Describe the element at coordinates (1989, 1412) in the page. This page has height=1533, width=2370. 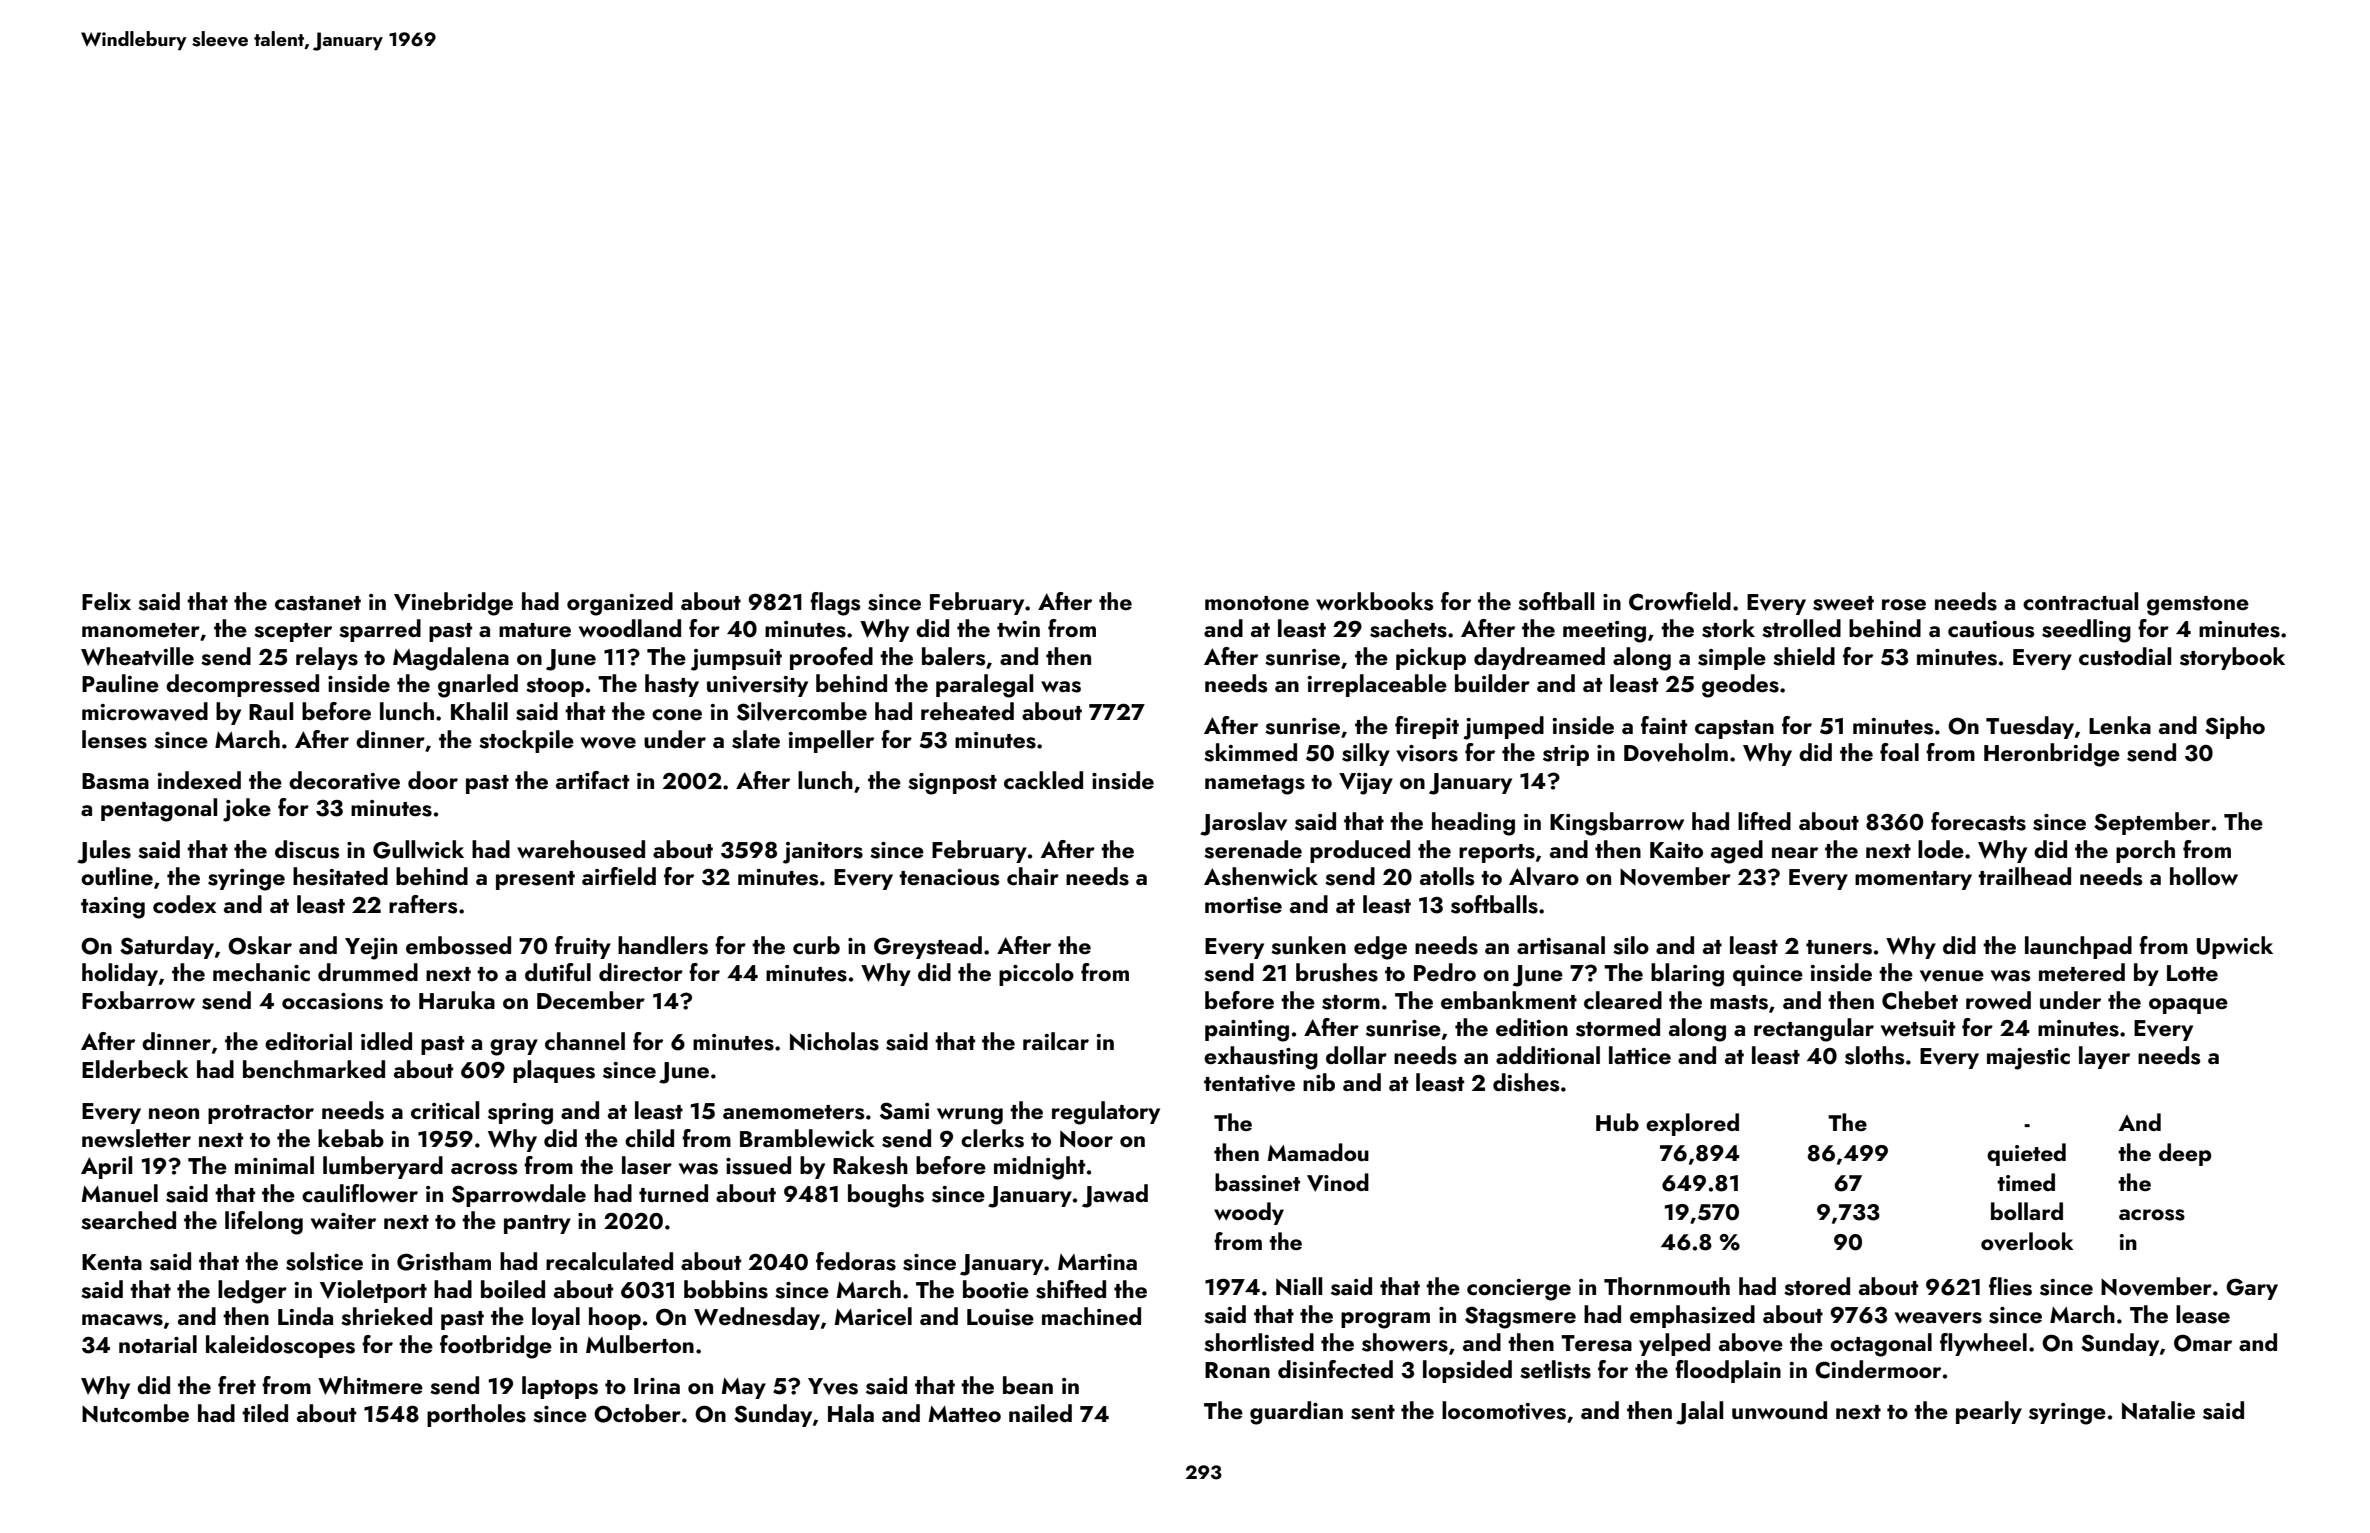
I see `pearly` at that location.
